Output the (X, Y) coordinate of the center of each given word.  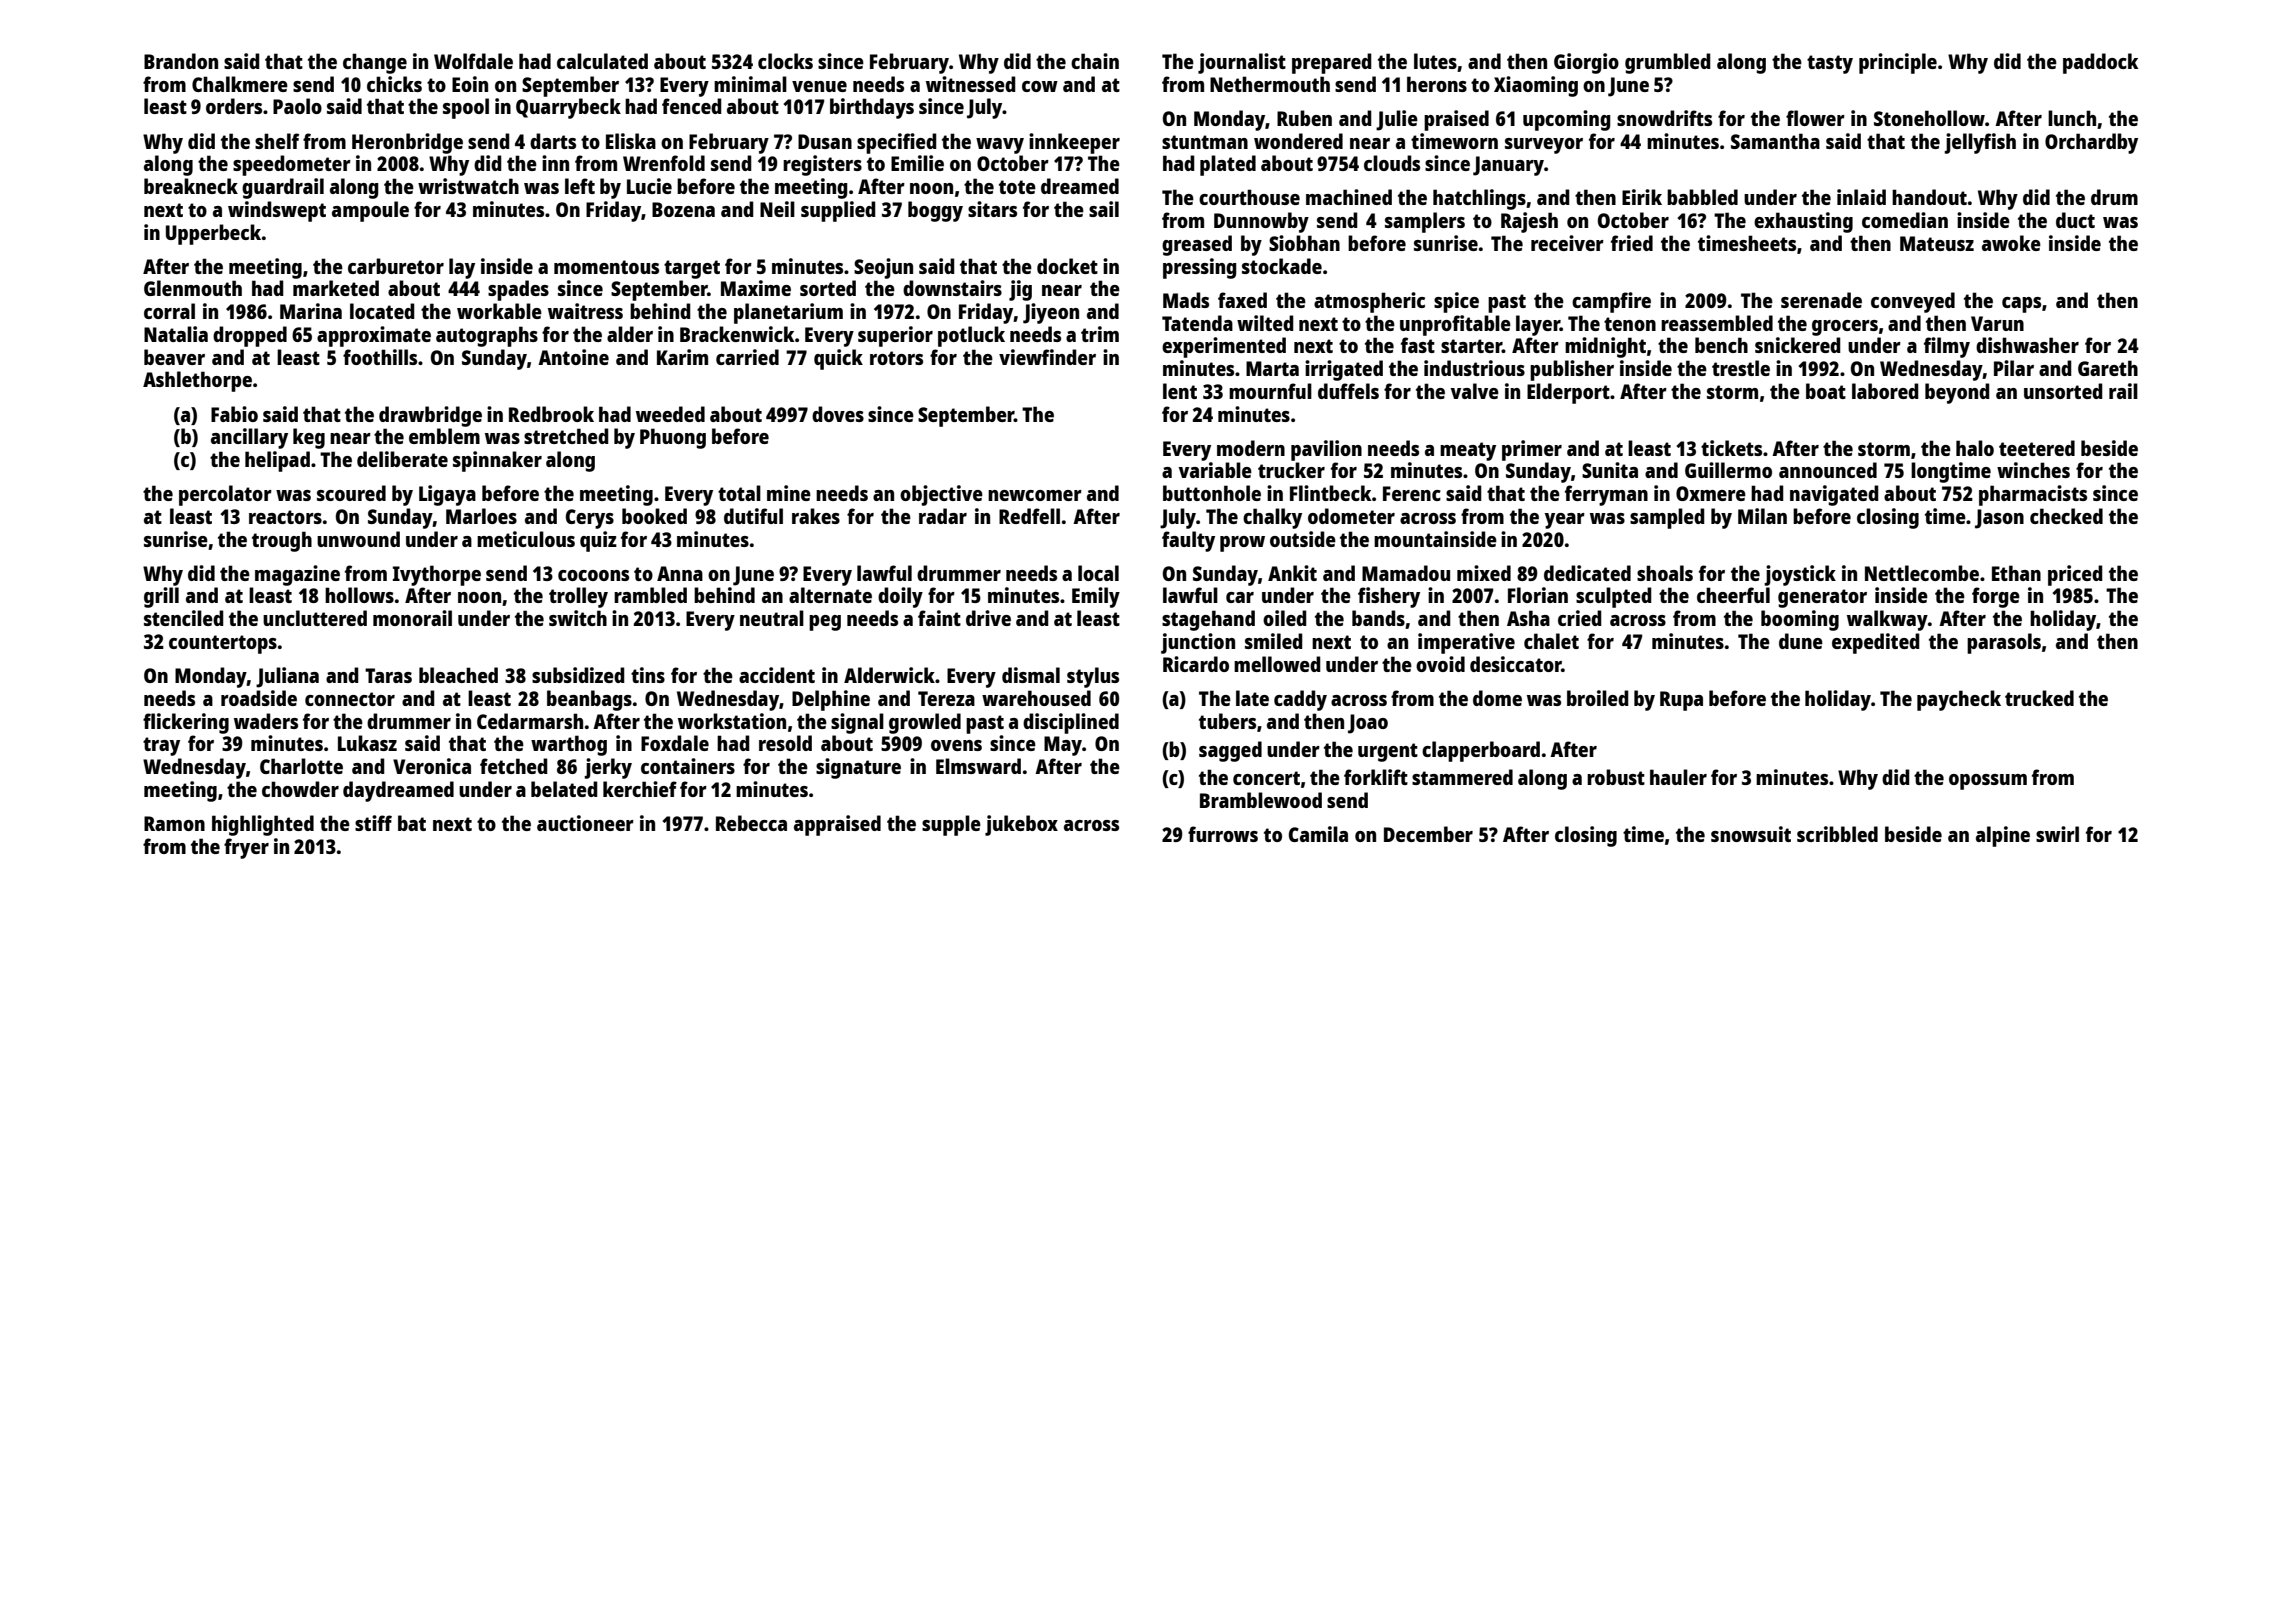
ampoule (370, 211)
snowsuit (1751, 834)
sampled (1667, 518)
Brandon (181, 61)
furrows (1223, 834)
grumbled (1668, 63)
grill (161, 597)
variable (1215, 470)
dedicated (1587, 573)
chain (1095, 61)
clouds (1392, 163)
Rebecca (751, 823)
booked (654, 516)
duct (2075, 220)
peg (825, 623)
